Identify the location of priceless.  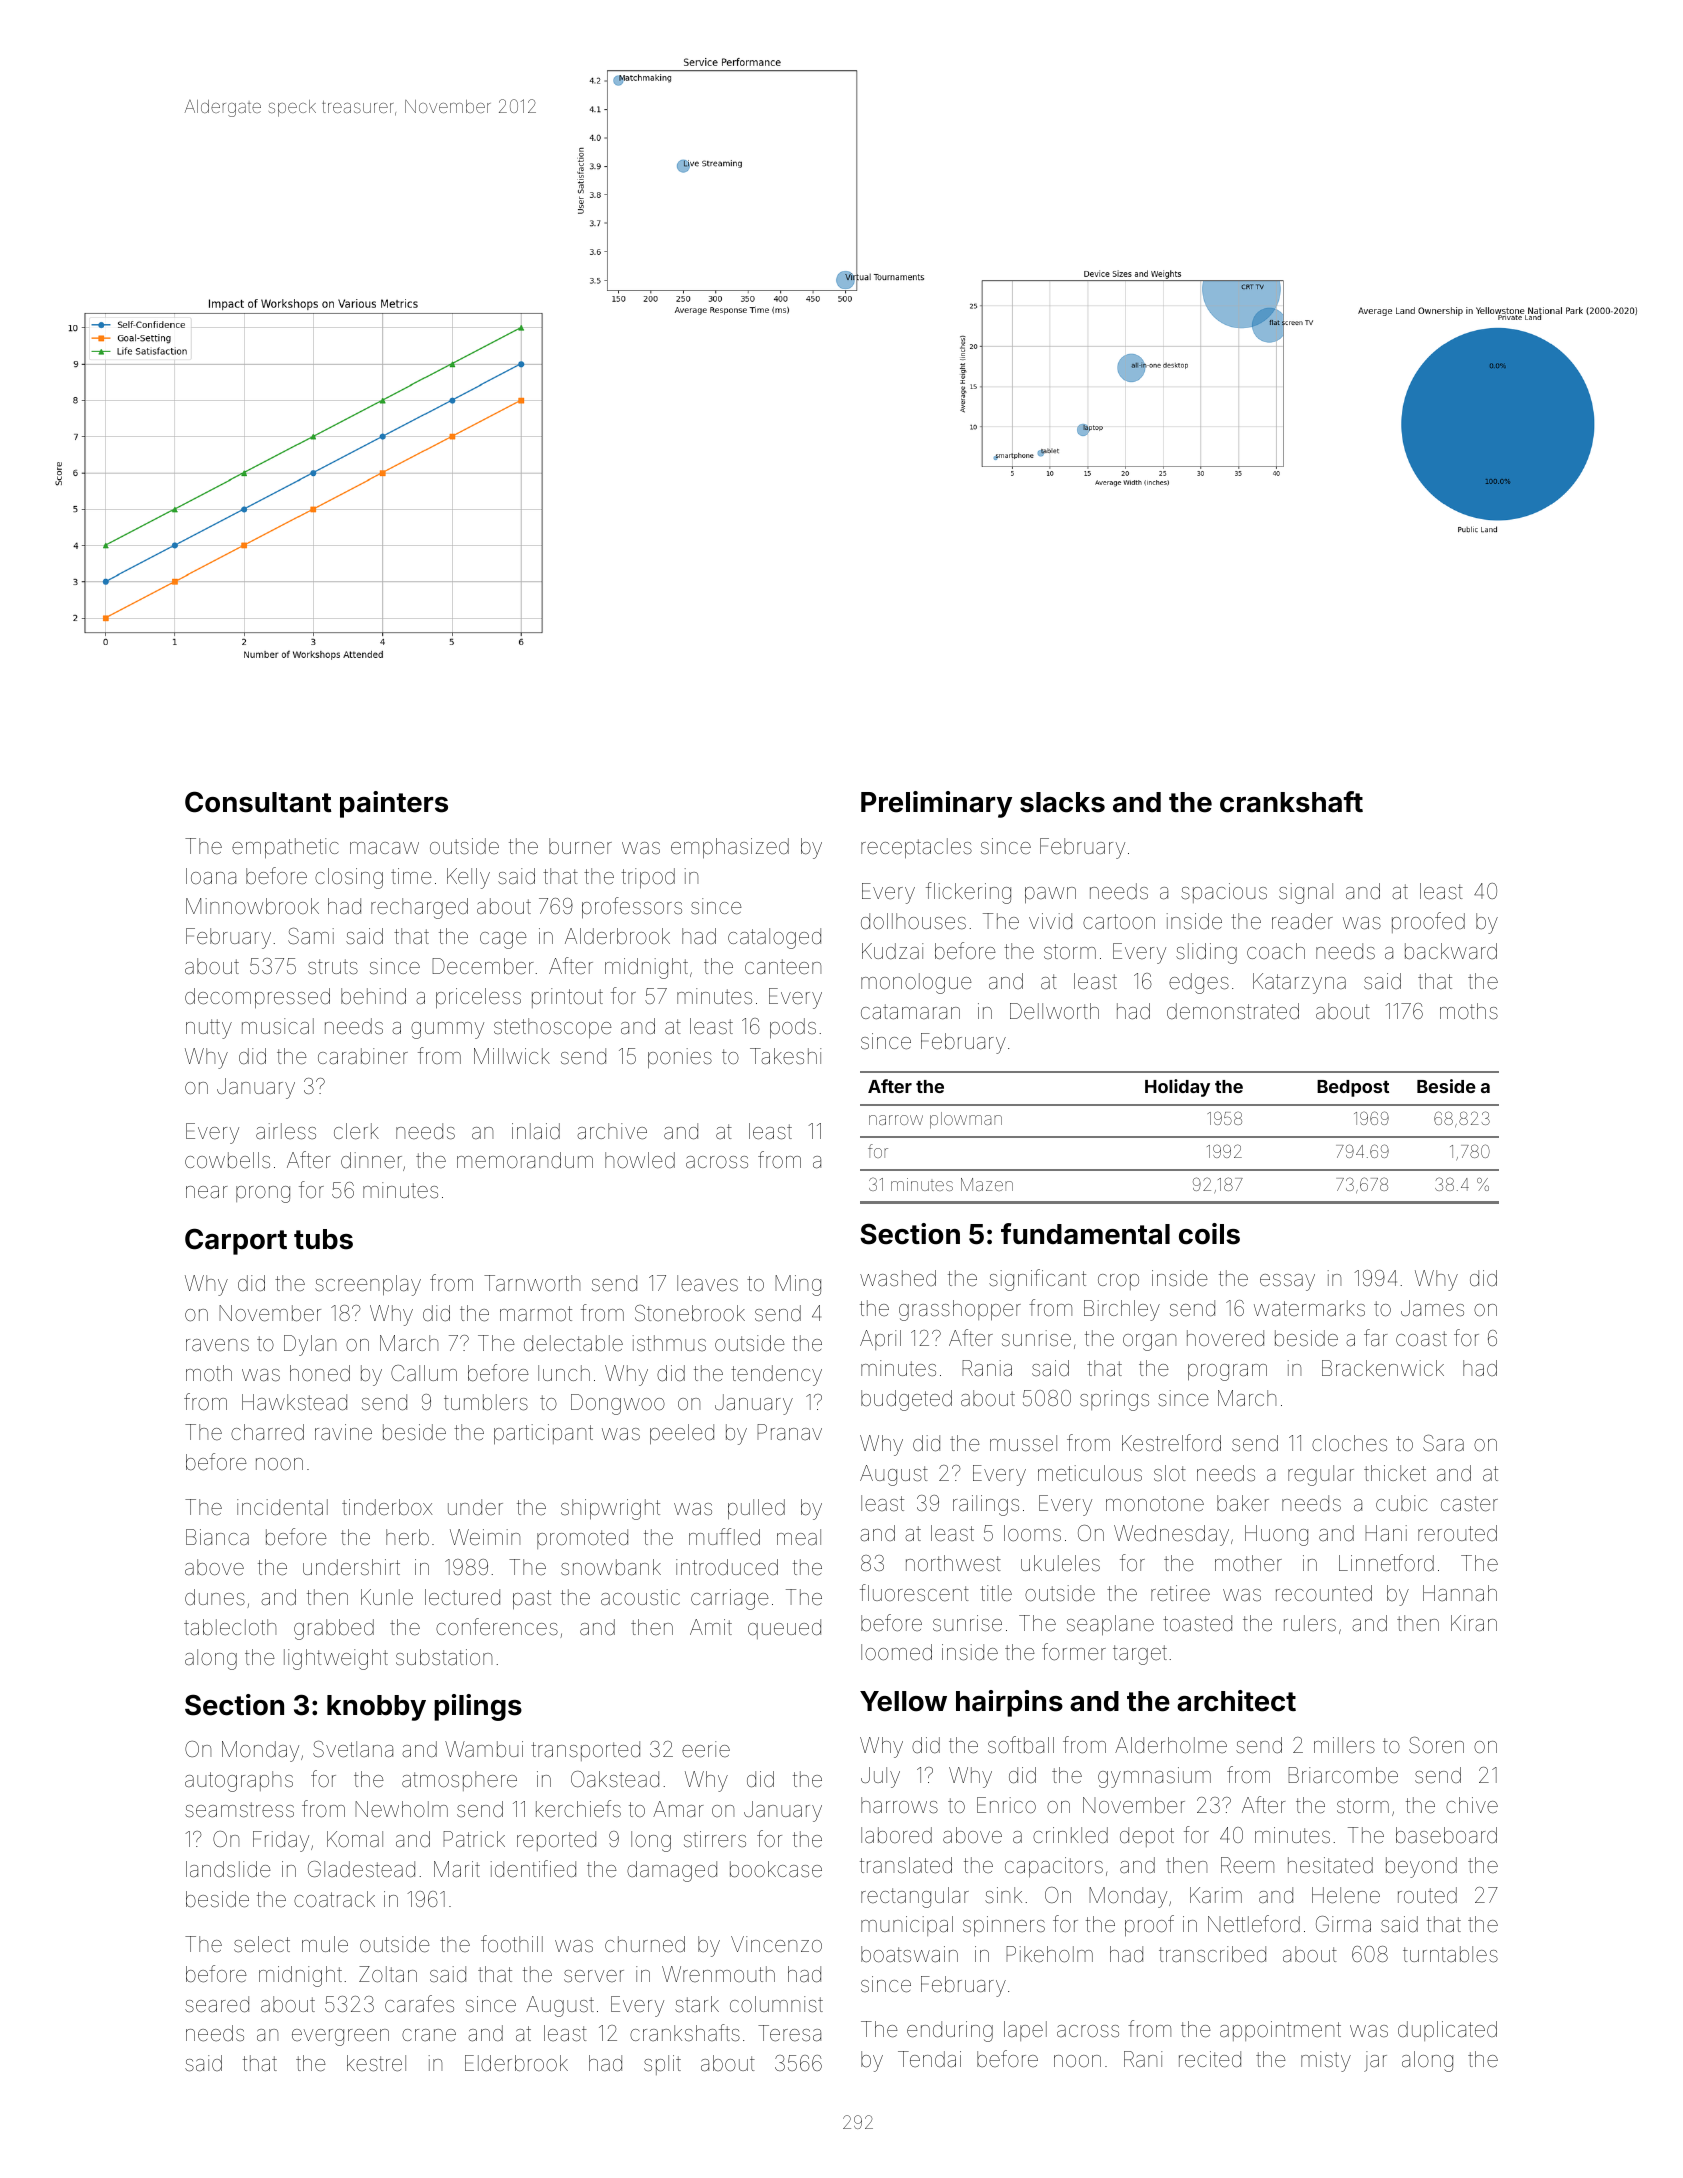
(478, 998).
